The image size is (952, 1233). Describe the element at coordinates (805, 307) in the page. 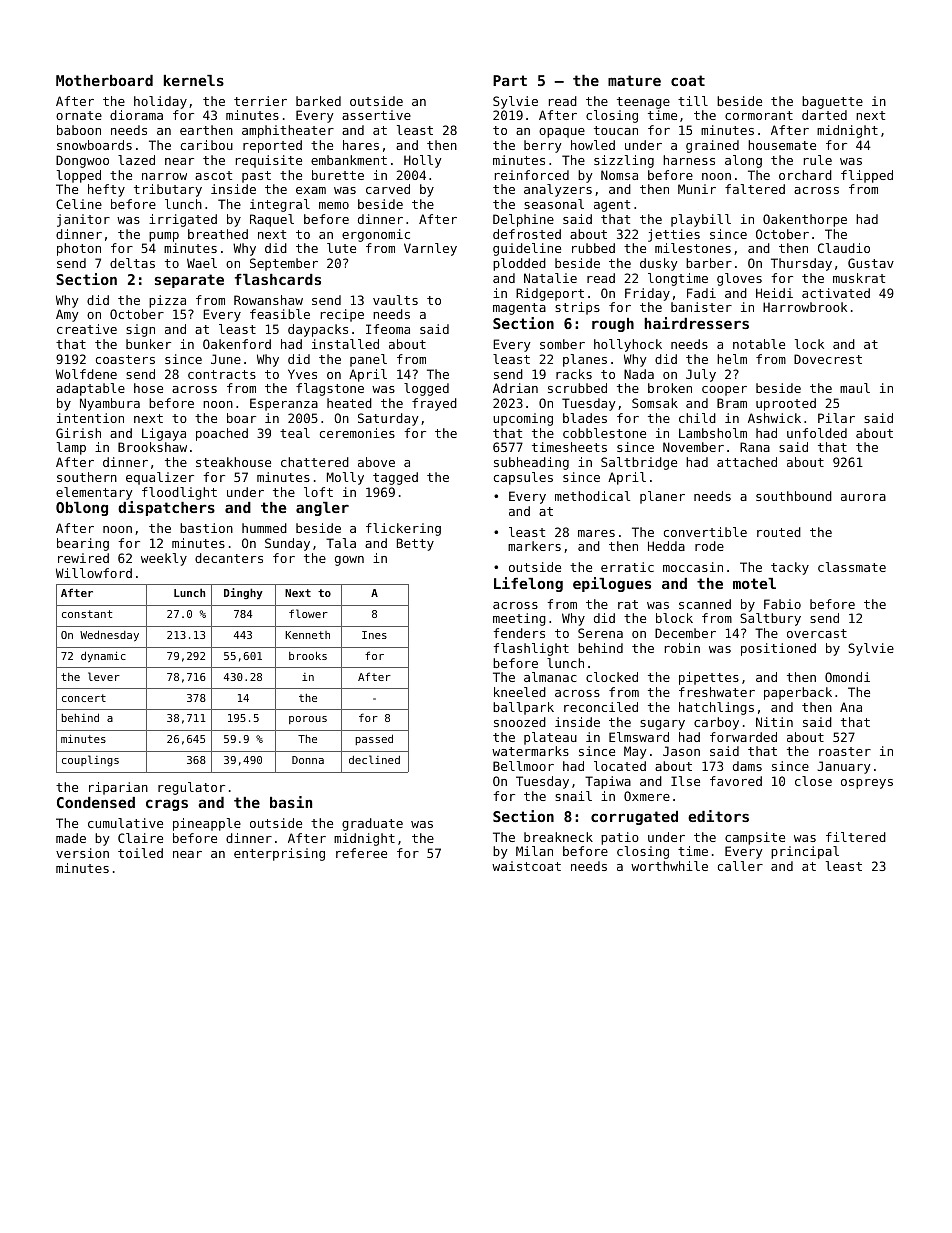

I see `Harrowbrook` at that location.
